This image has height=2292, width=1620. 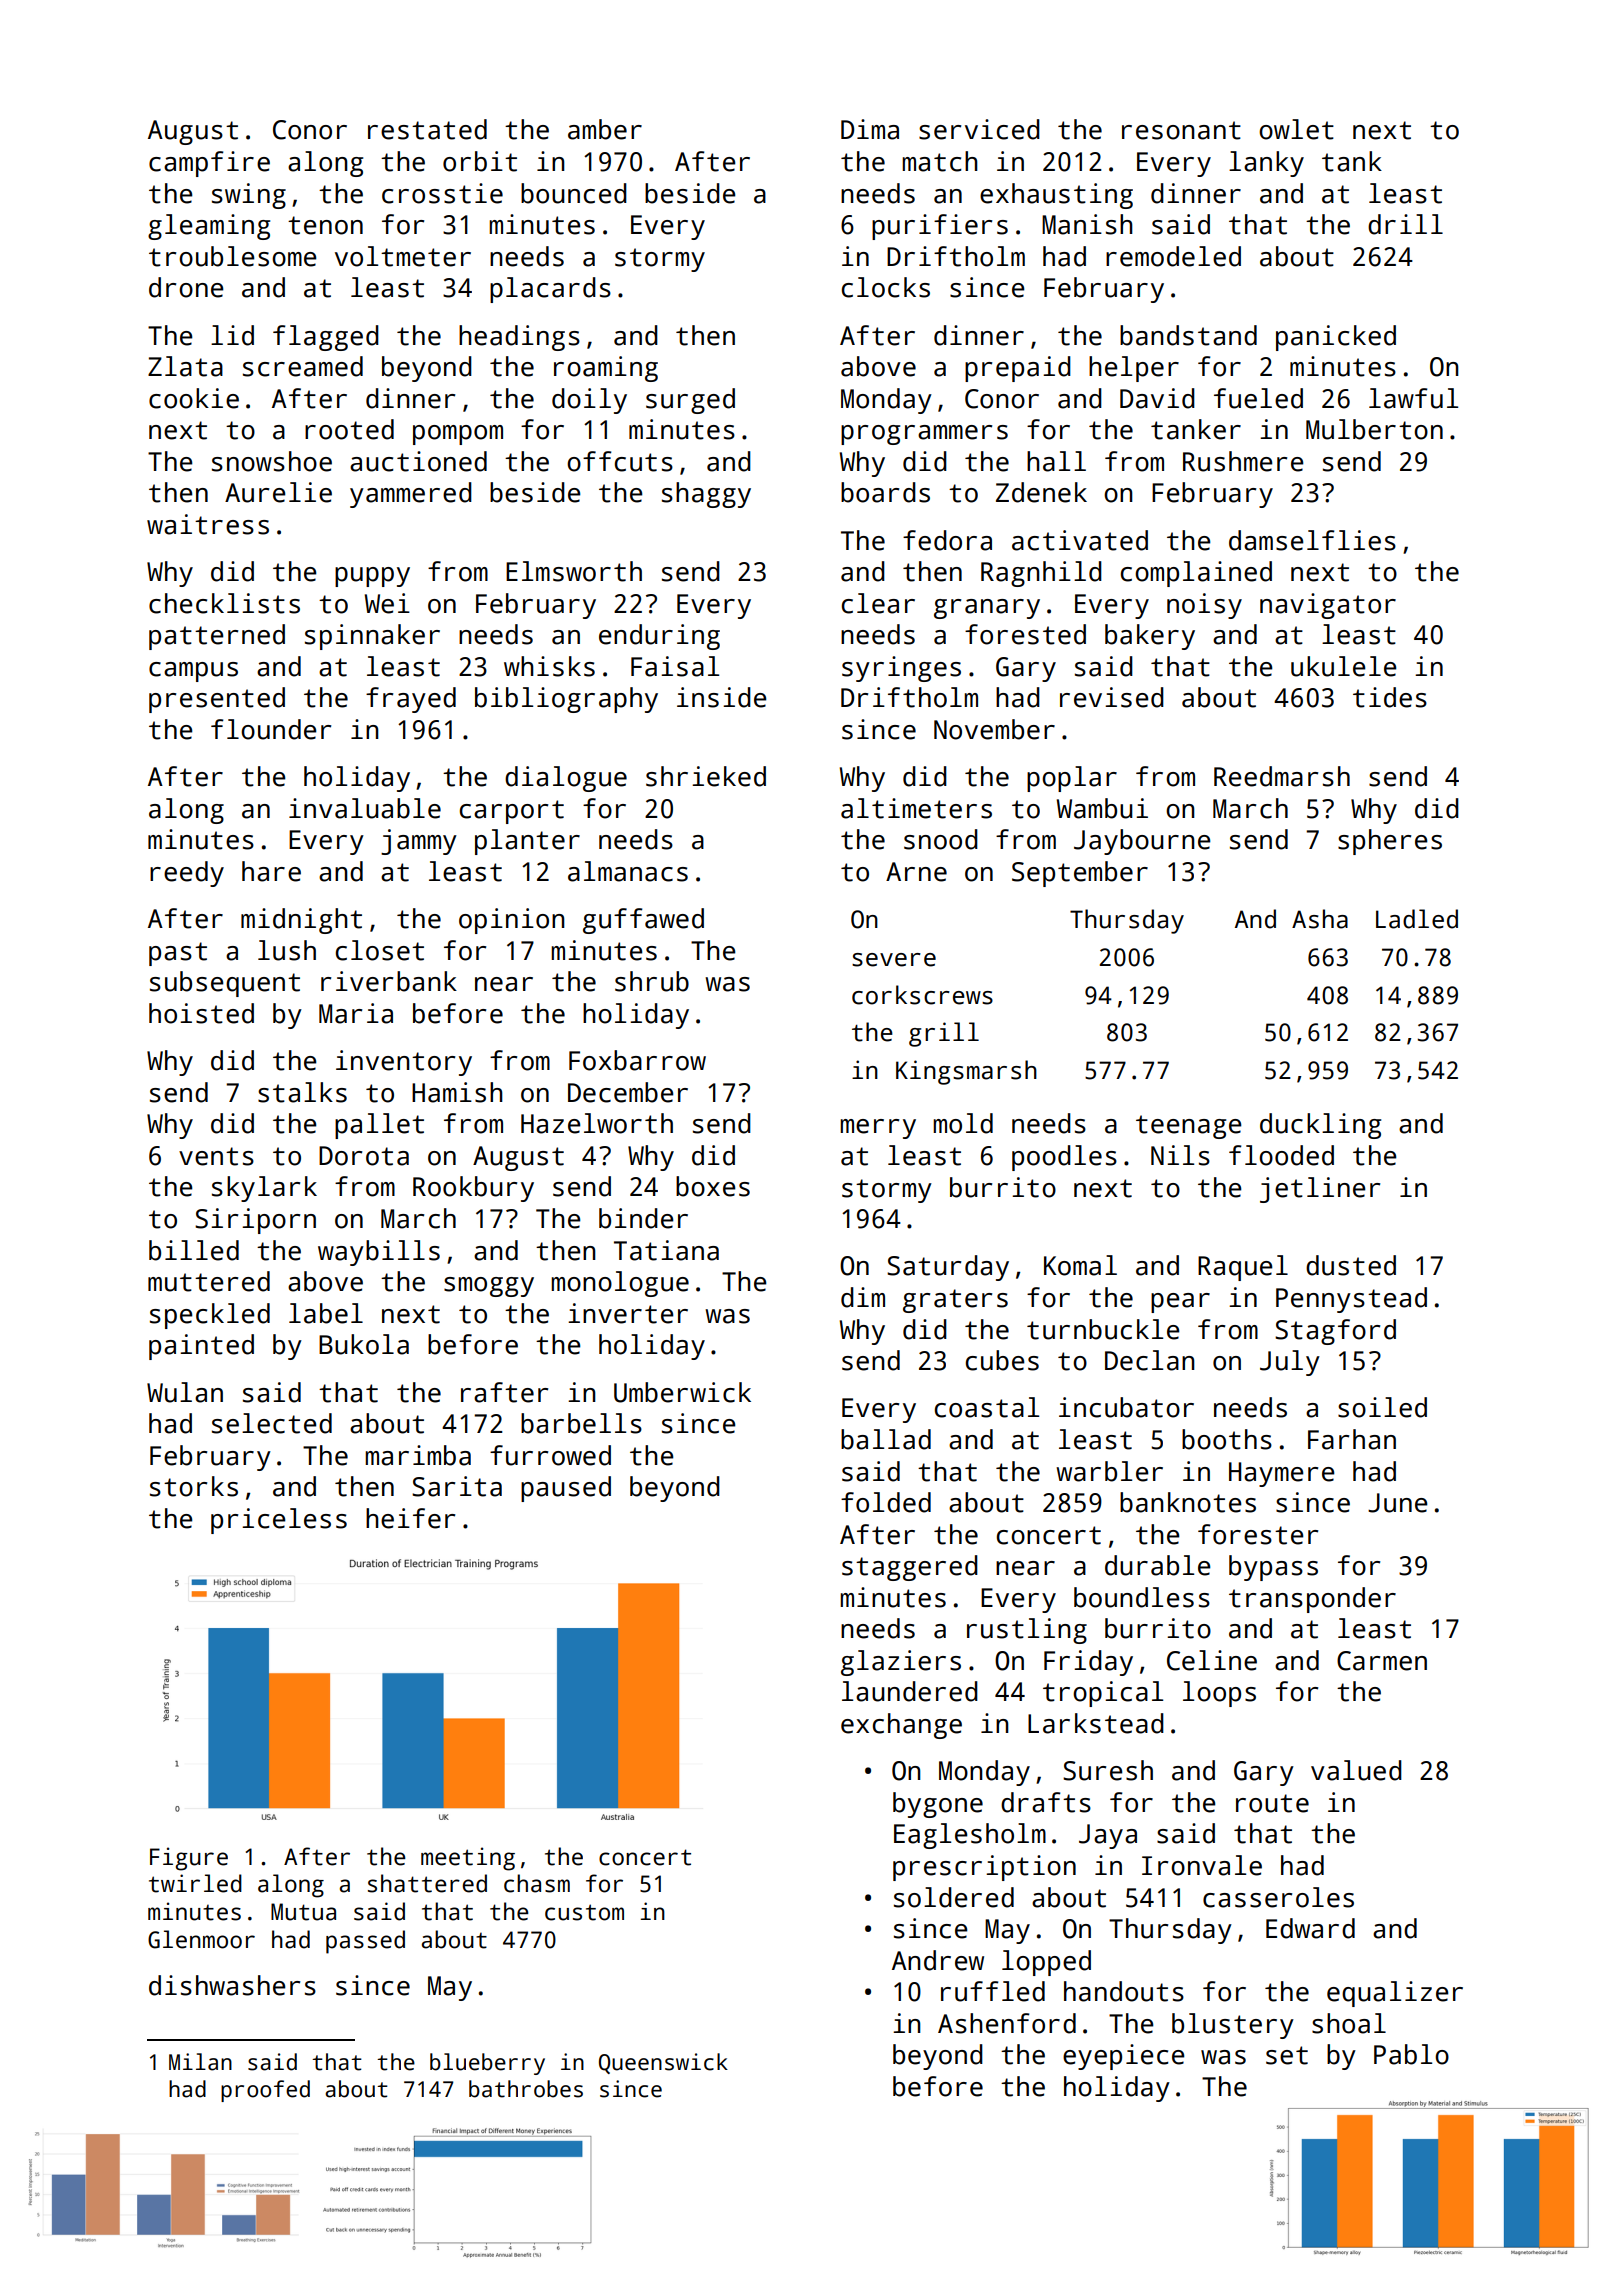 I want to click on invaluable, so click(x=365, y=808).
